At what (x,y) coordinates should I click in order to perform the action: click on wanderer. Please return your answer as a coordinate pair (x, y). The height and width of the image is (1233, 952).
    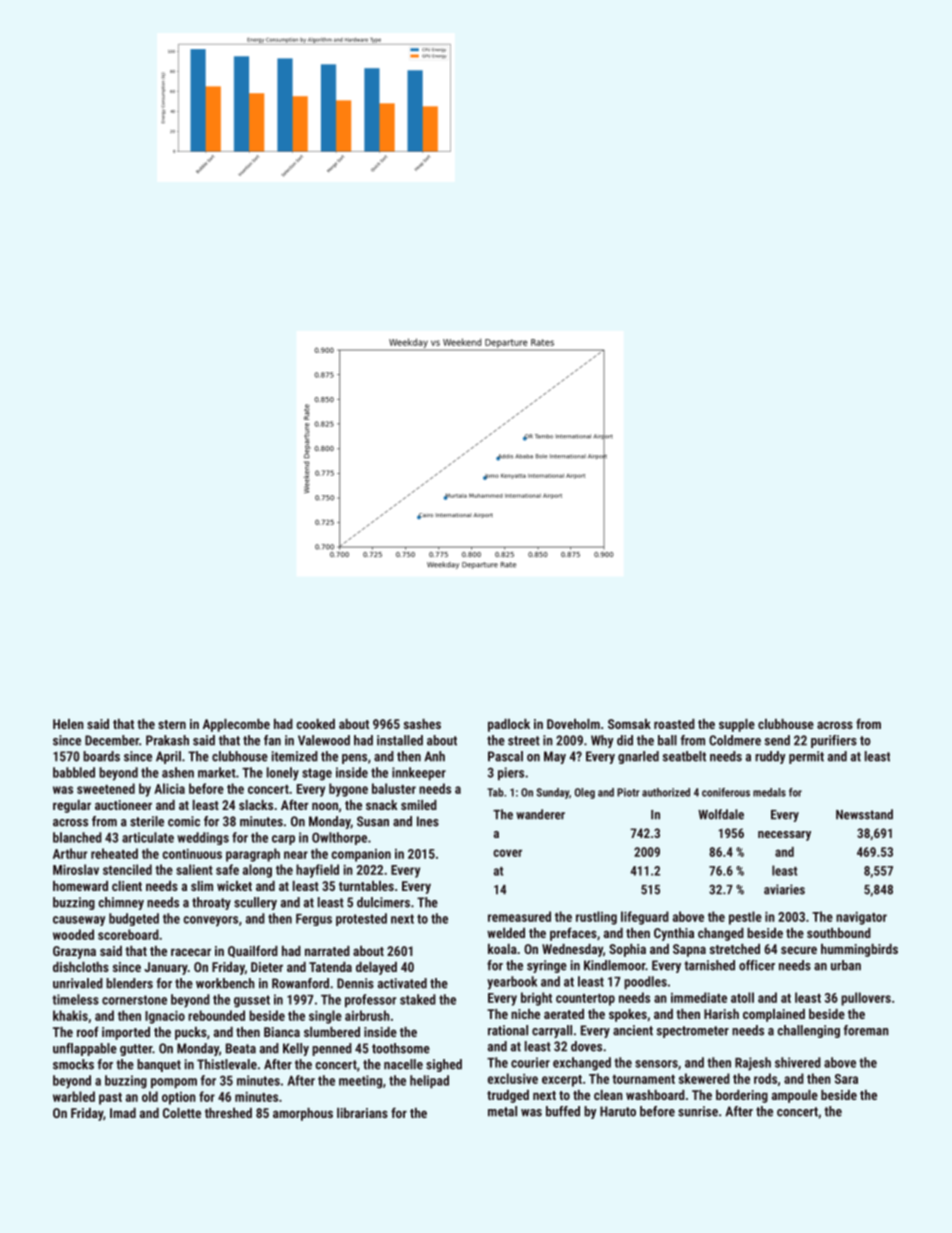
    Looking at the image, I should click on (540, 814).
